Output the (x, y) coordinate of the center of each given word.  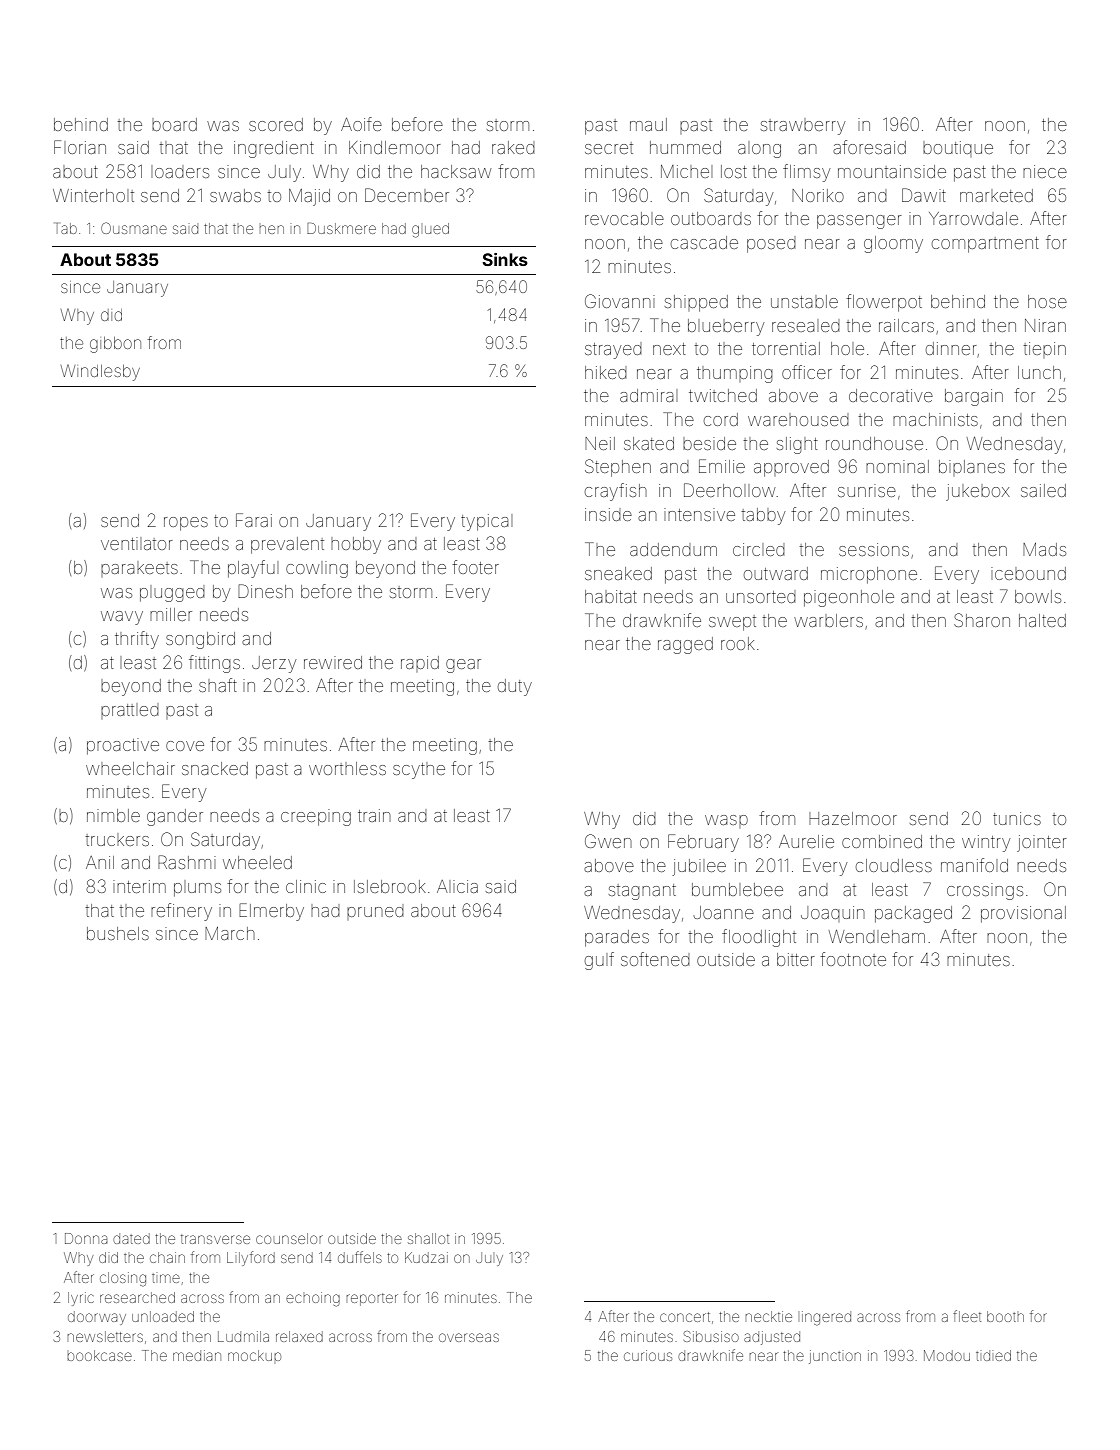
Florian (80, 147)
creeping (316, 817)
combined (882, 841)
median (197, 1355)
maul (648, 124)
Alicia (457, 886)
